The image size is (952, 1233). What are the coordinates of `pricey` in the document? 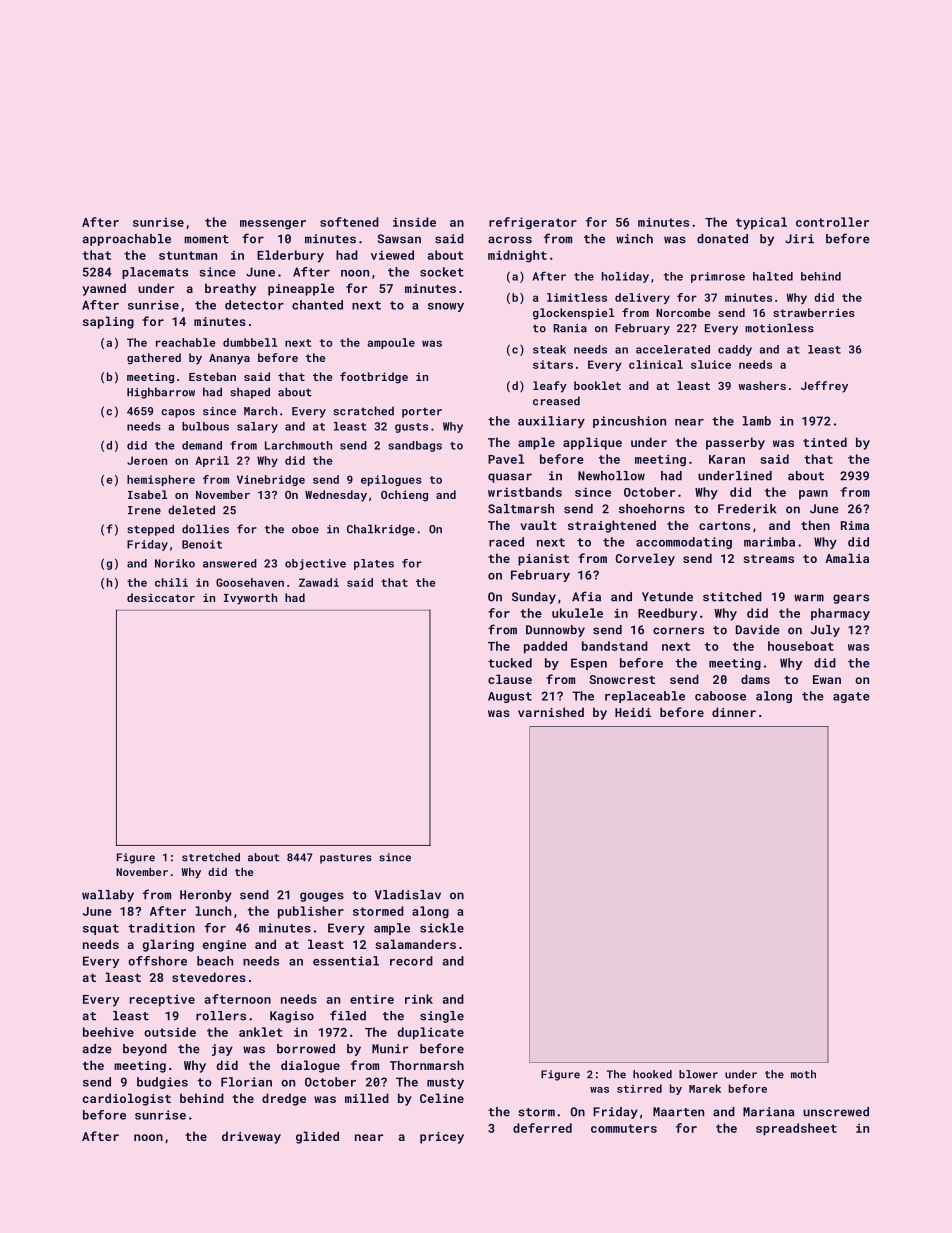 It's located at (442, 1138).
